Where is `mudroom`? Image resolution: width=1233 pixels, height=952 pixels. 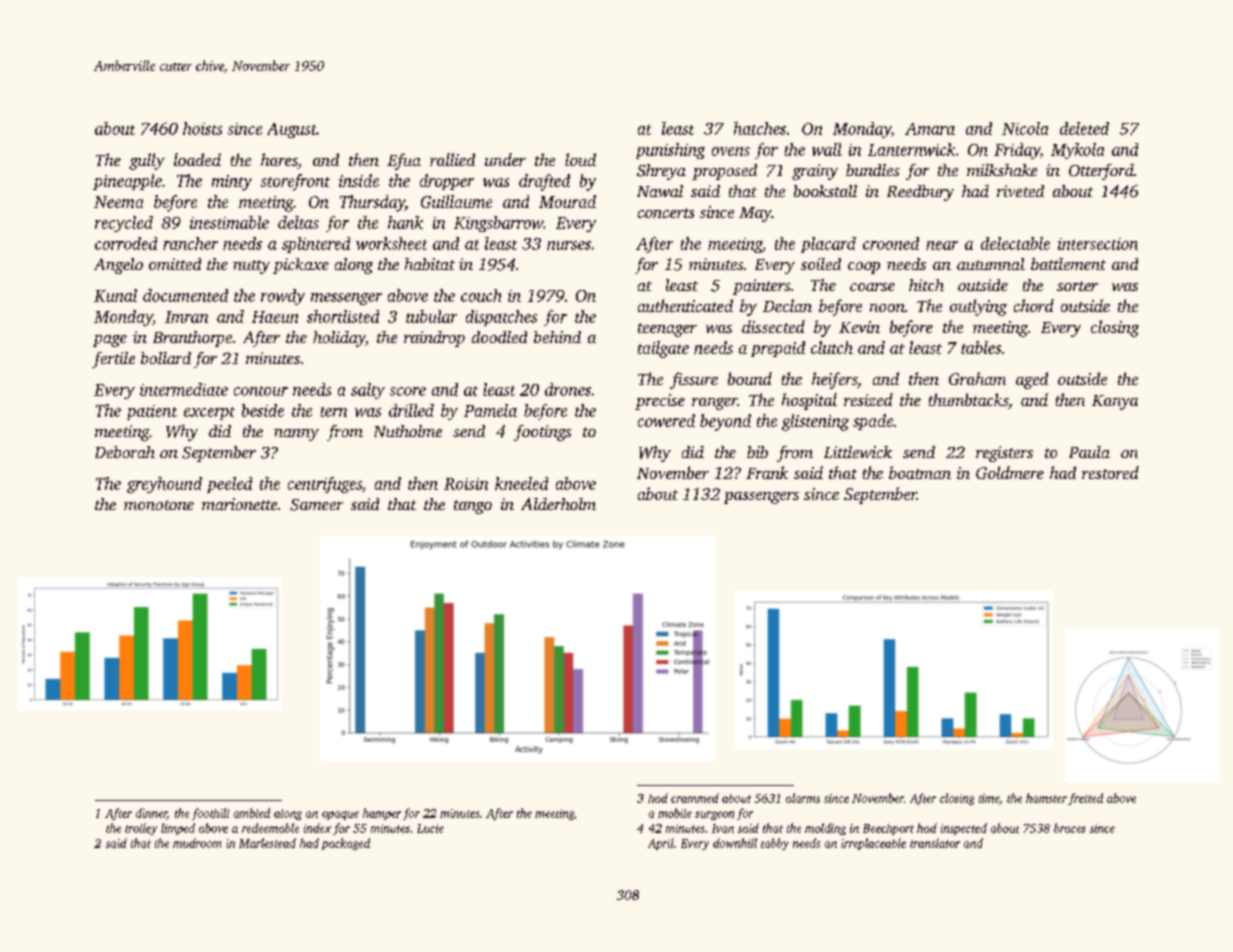
mudroom is located at coordinates (197, 843).
